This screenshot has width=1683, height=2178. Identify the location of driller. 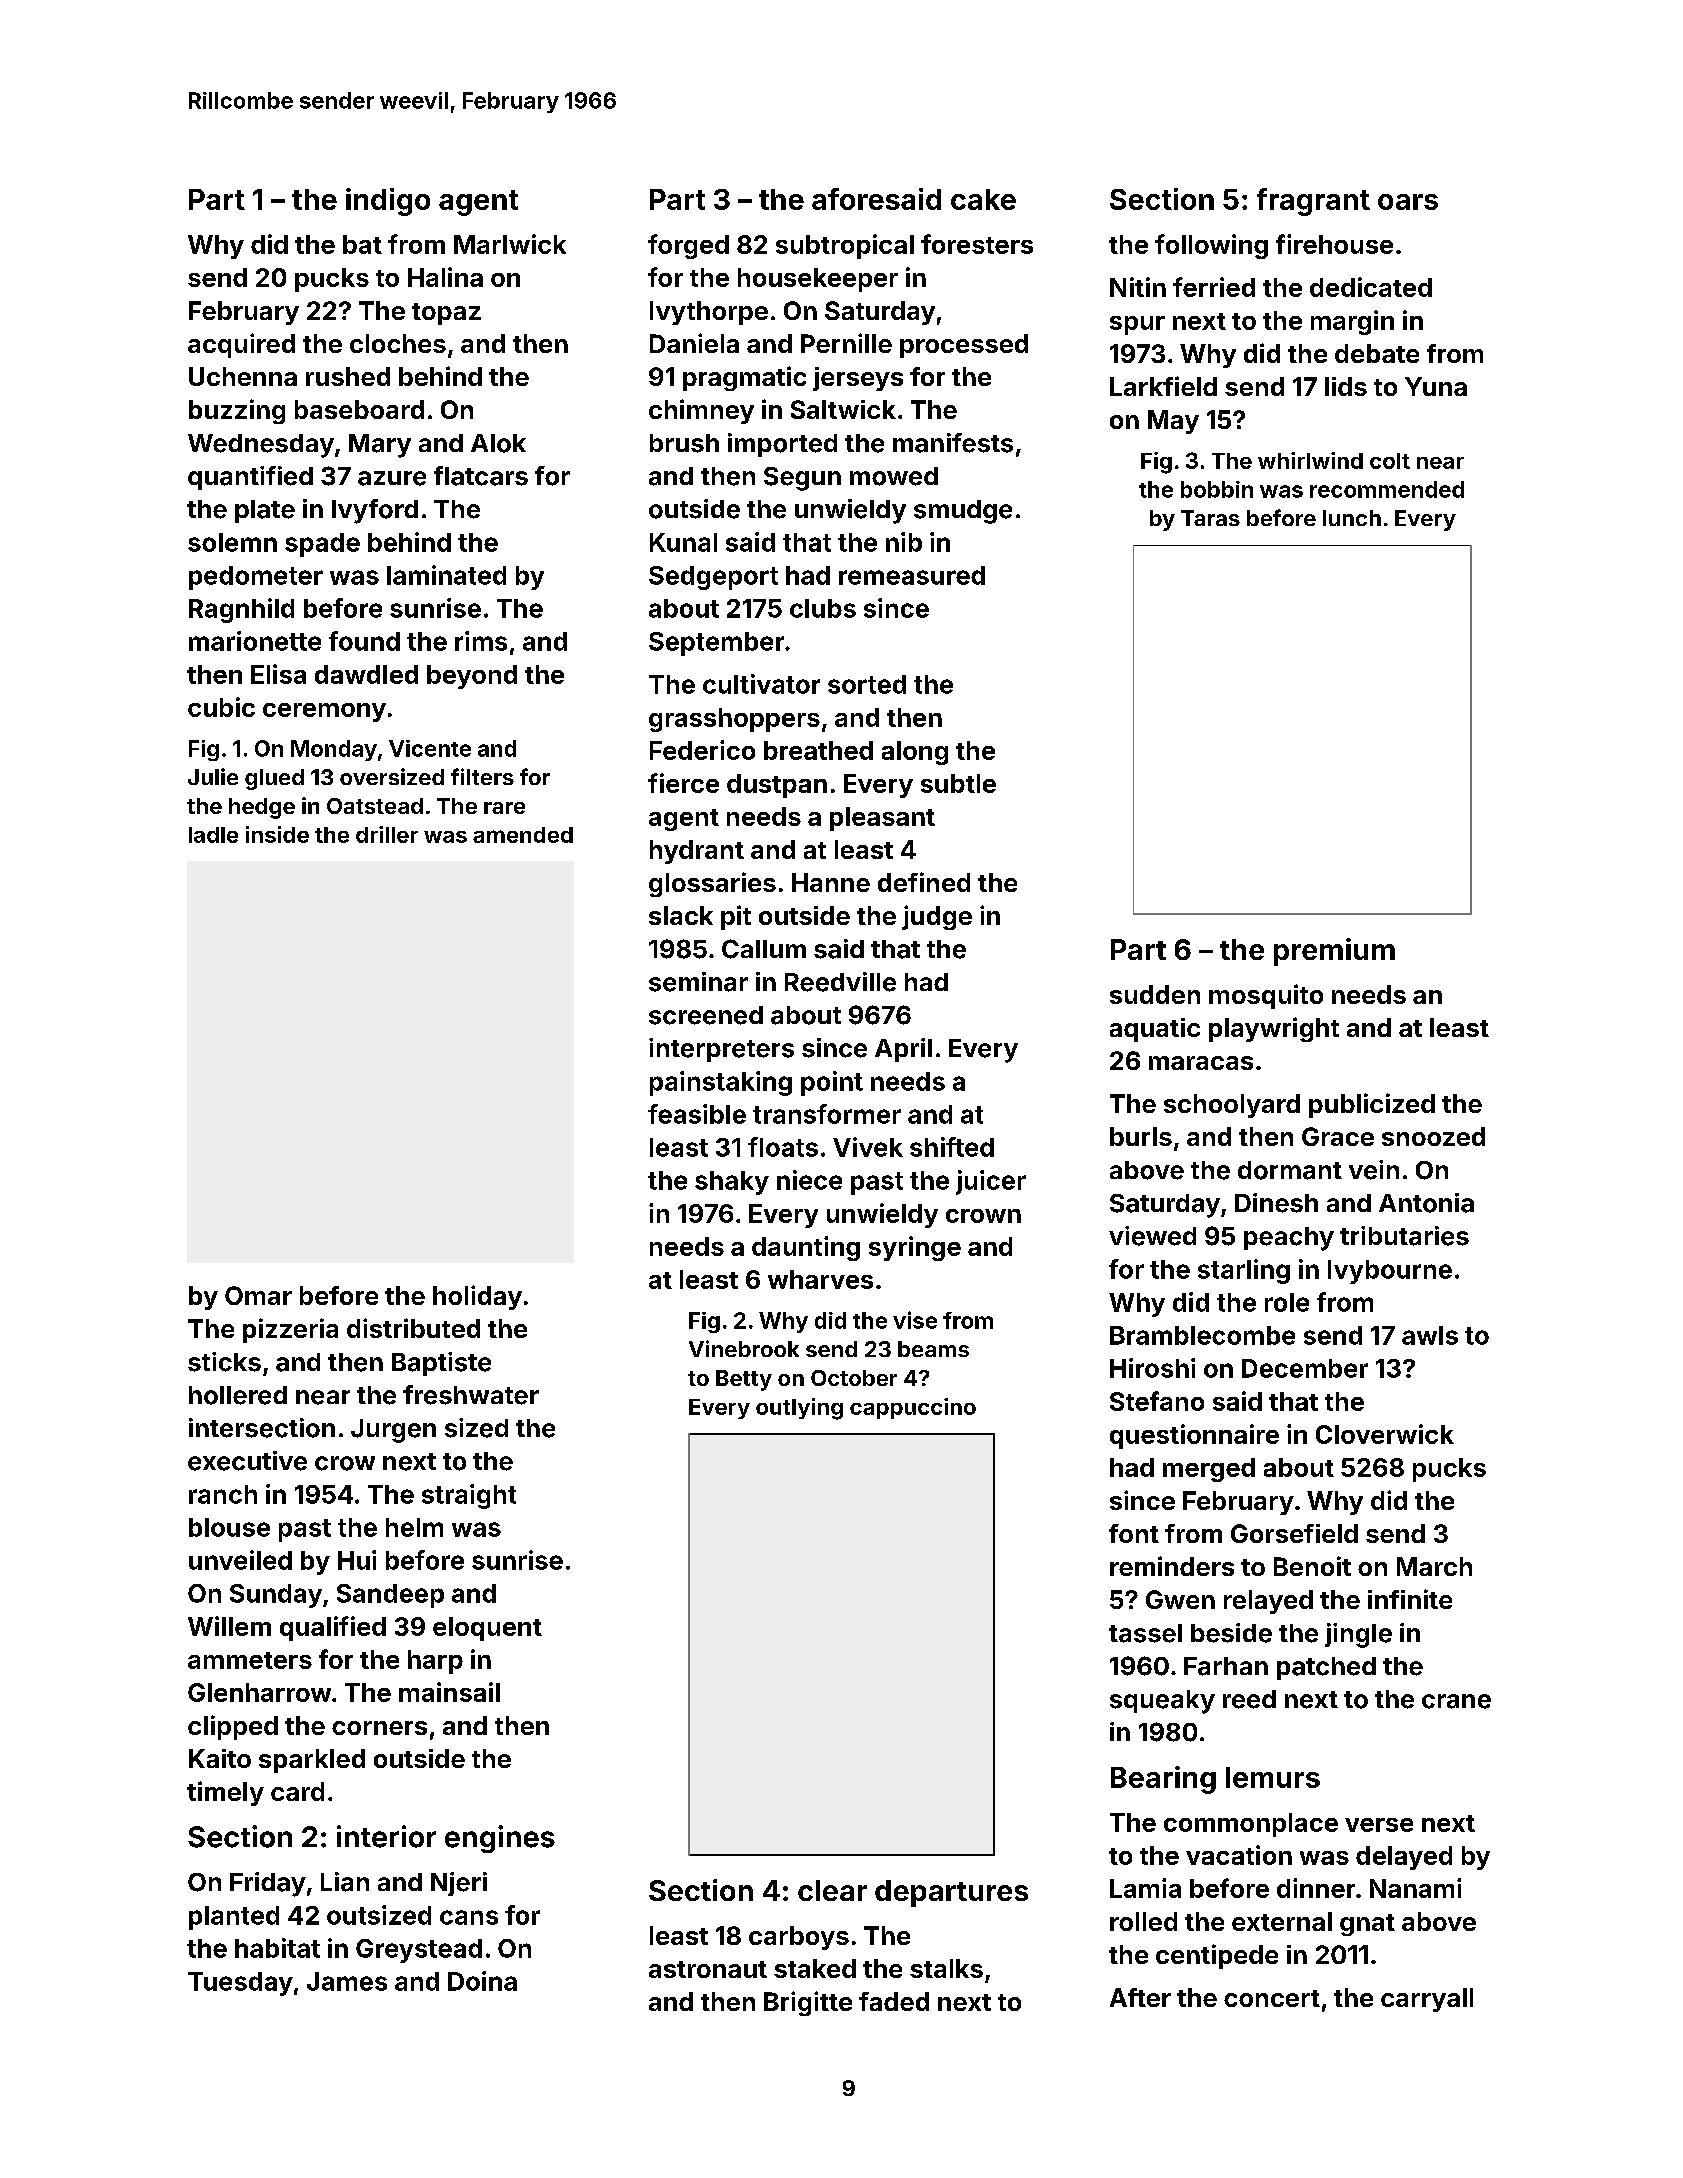
(387, 834).
